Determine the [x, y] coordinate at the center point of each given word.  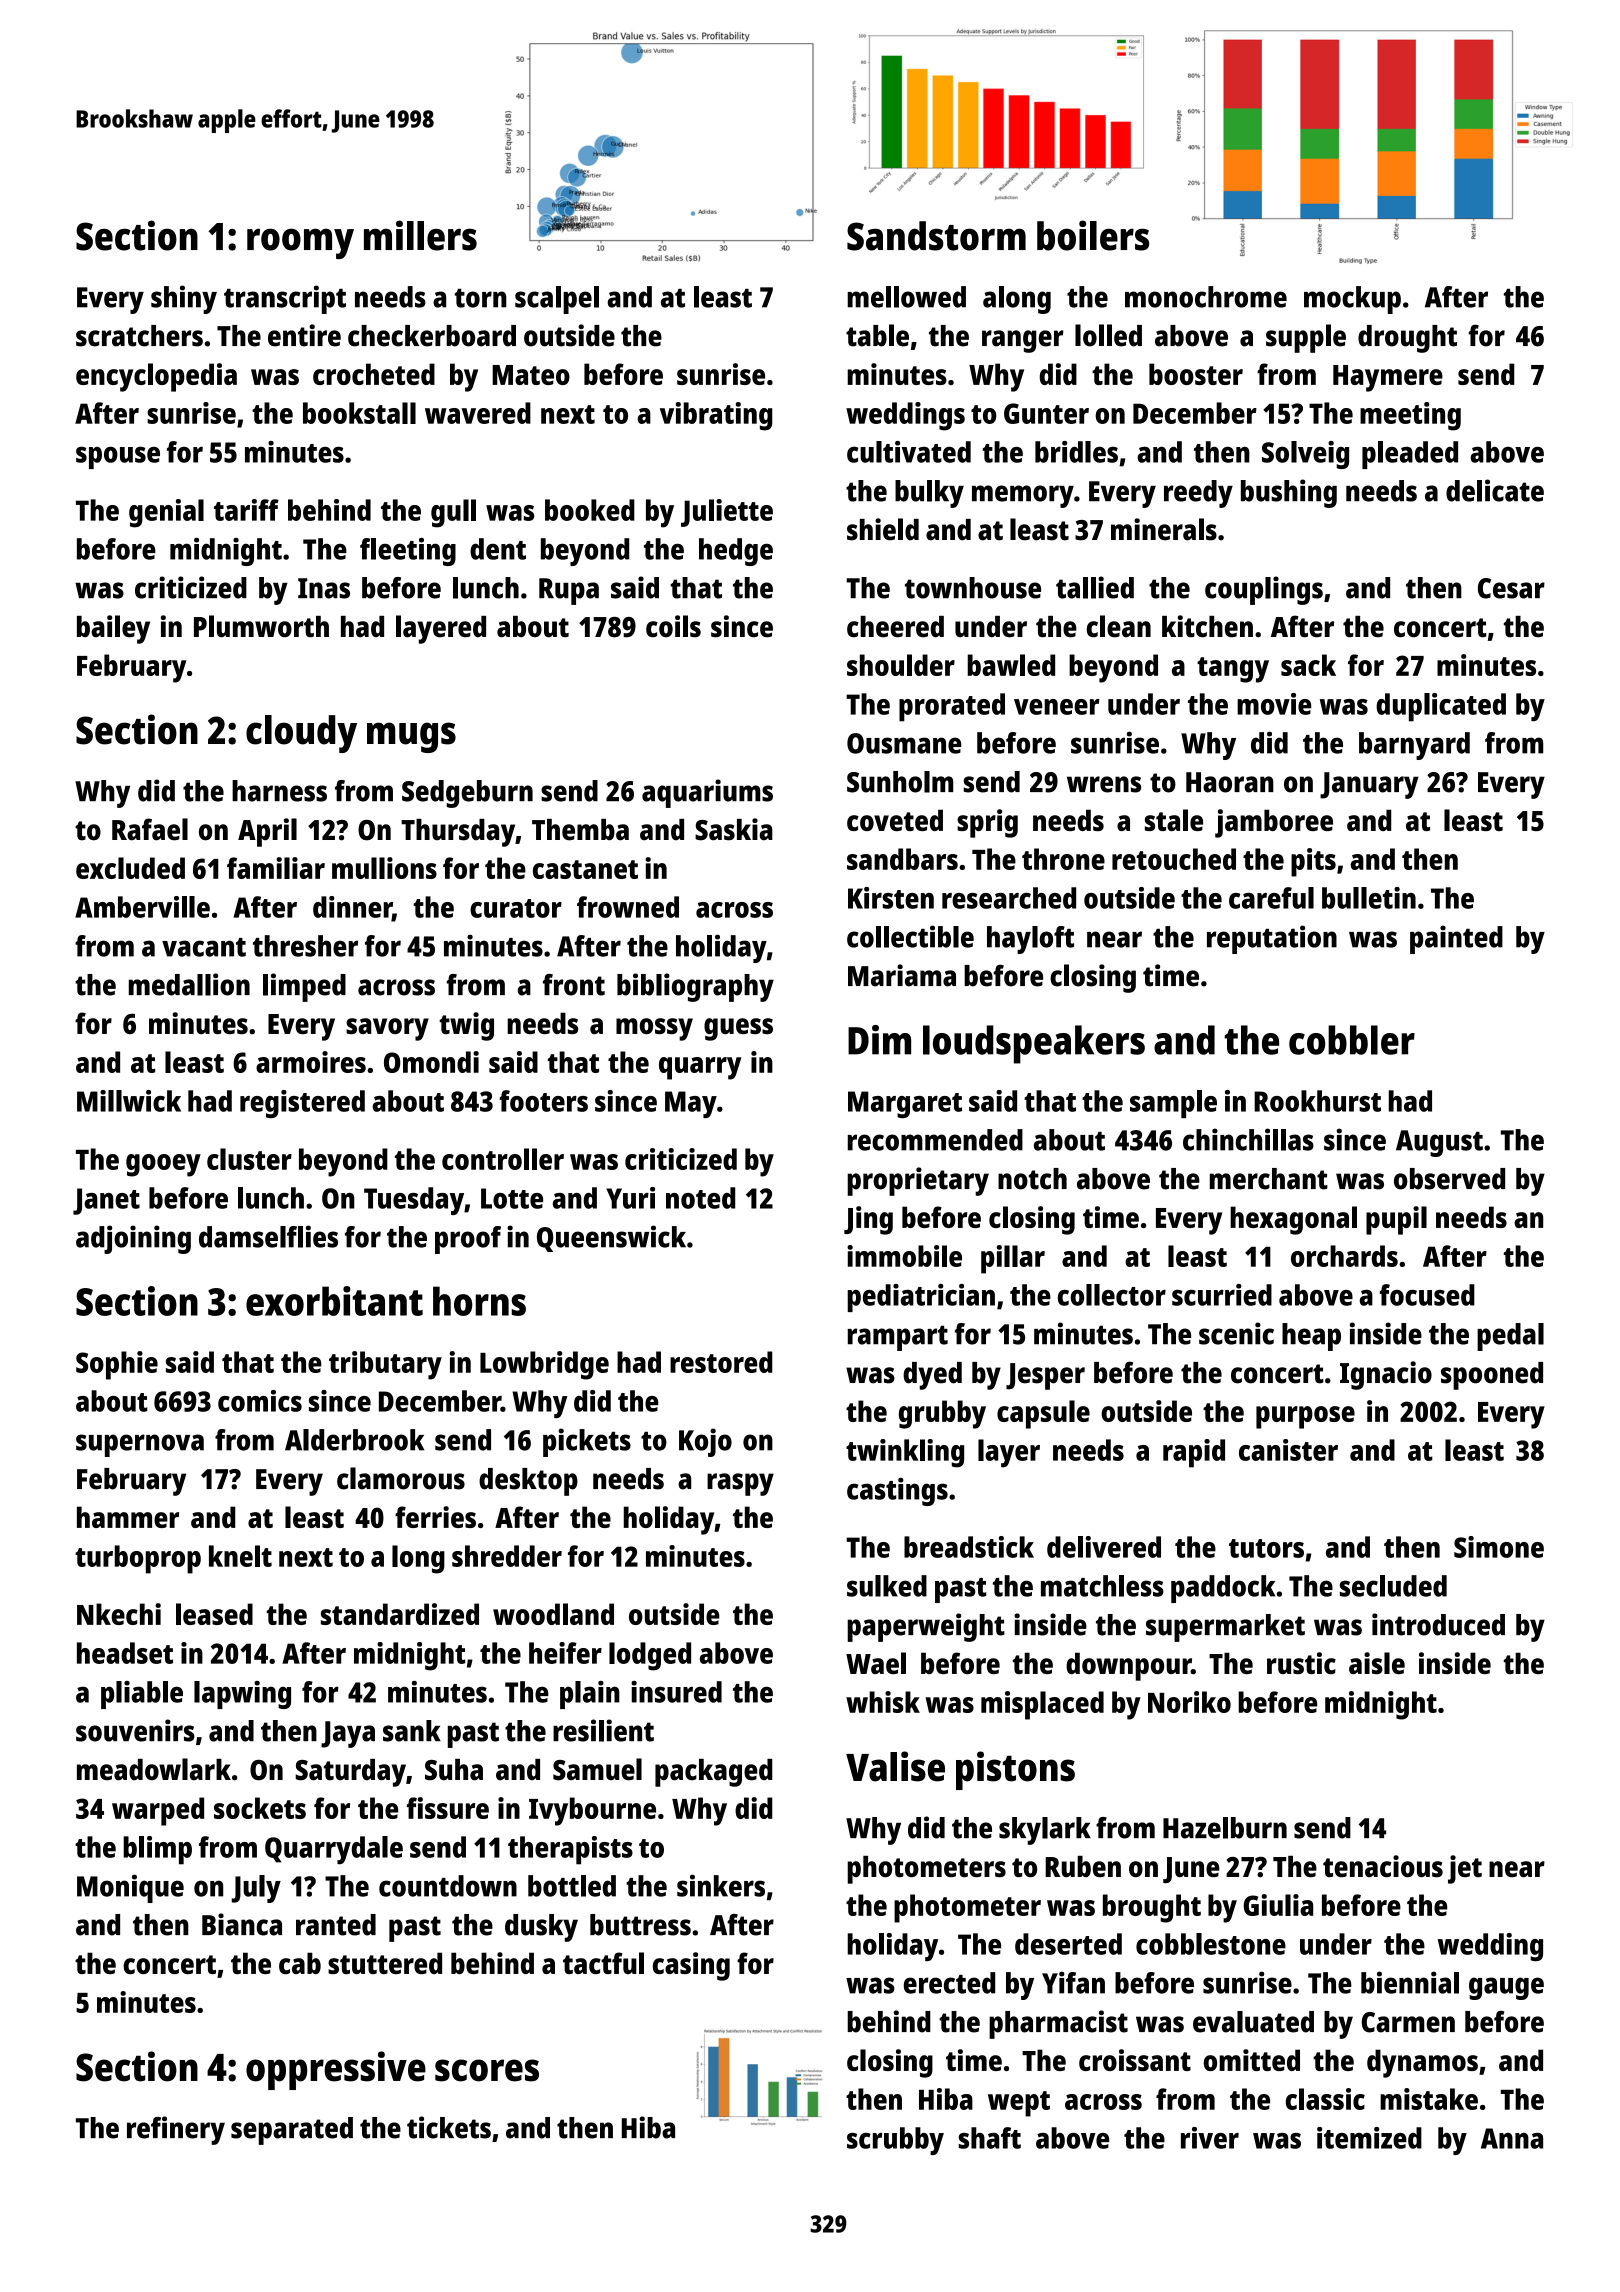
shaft [989, 2138]
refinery [176, 2130]
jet [1465, 1869]
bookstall [359, 413]
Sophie [117, 1365]
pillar [1013, 1259]
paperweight [926, 1627]
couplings [1264, 590]
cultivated [909, 452]
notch [1032, 1179]
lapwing [242, 1695]
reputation [1272, 939]
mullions [384, 868]
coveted [895, 820]
